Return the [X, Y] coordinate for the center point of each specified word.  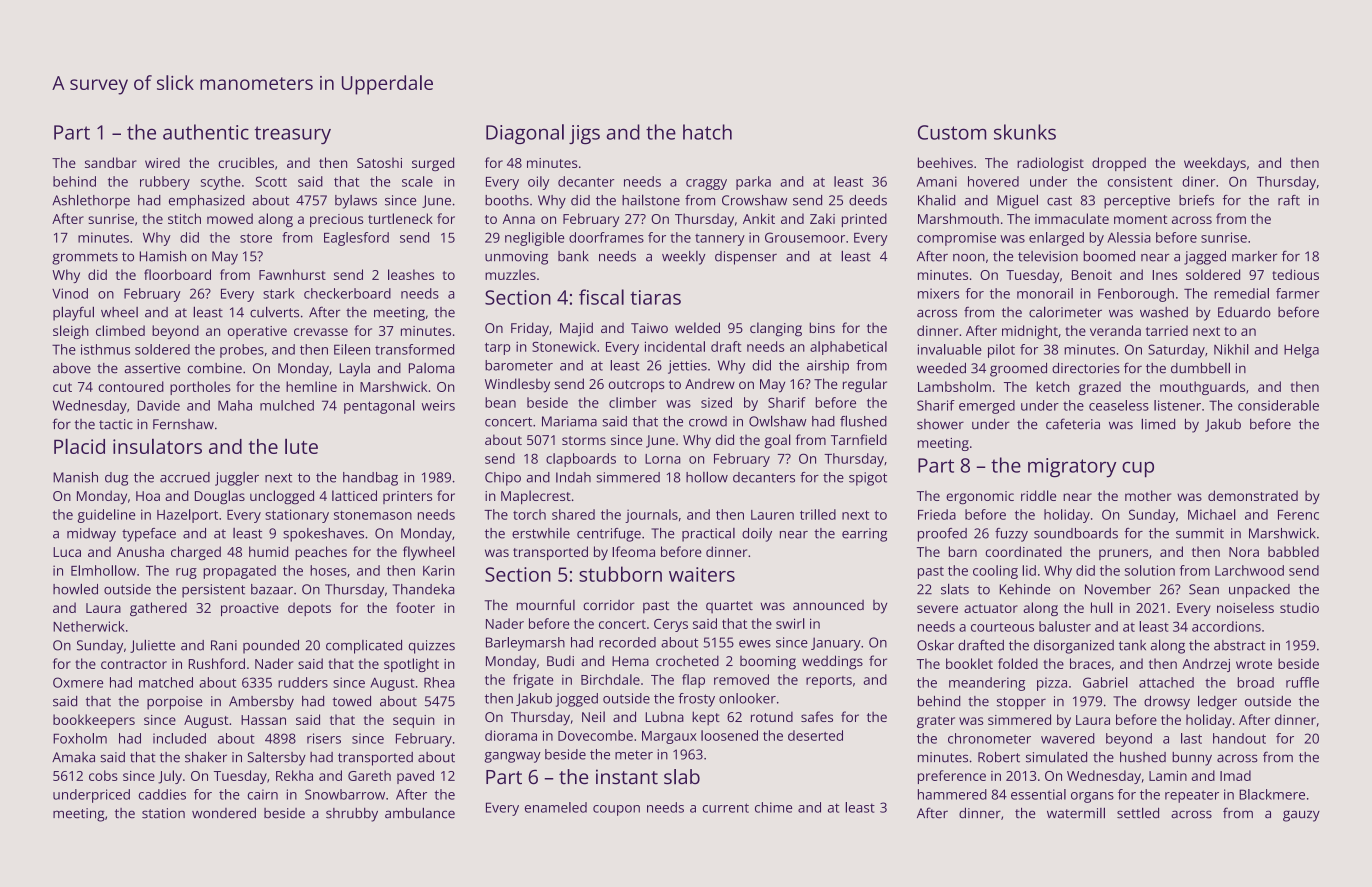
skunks [1025, 132]
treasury [293, 135]
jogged [577, 700]
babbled [1293, 551]
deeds [868, 200]
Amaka [73, 757]
